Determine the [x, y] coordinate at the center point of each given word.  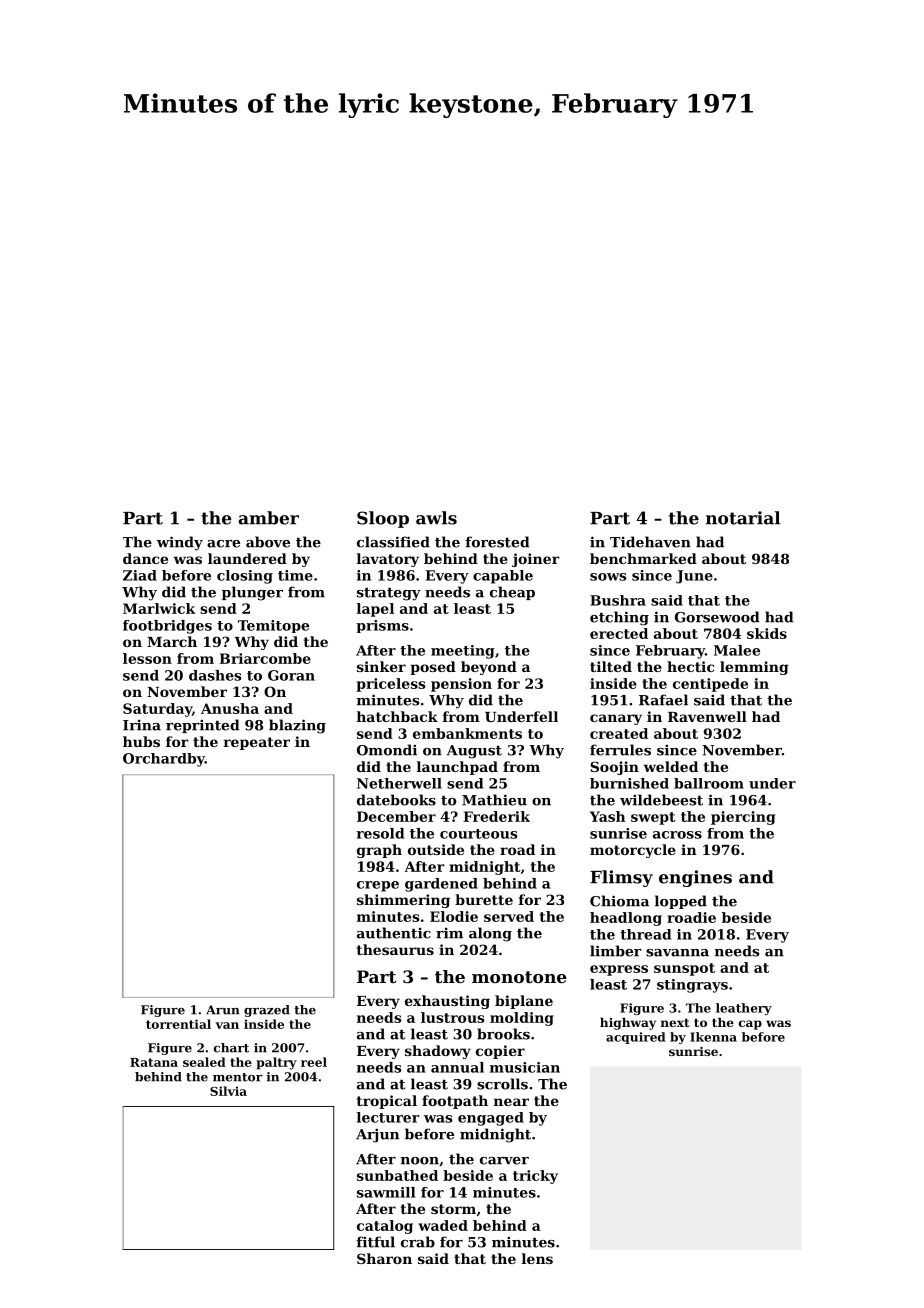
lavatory [388, 560]
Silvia [228, 1091]
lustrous [453, 1017]
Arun [223, 1010]
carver [504, 1161]
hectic [690, 666]
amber [268, 518]
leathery [744, 1009]
